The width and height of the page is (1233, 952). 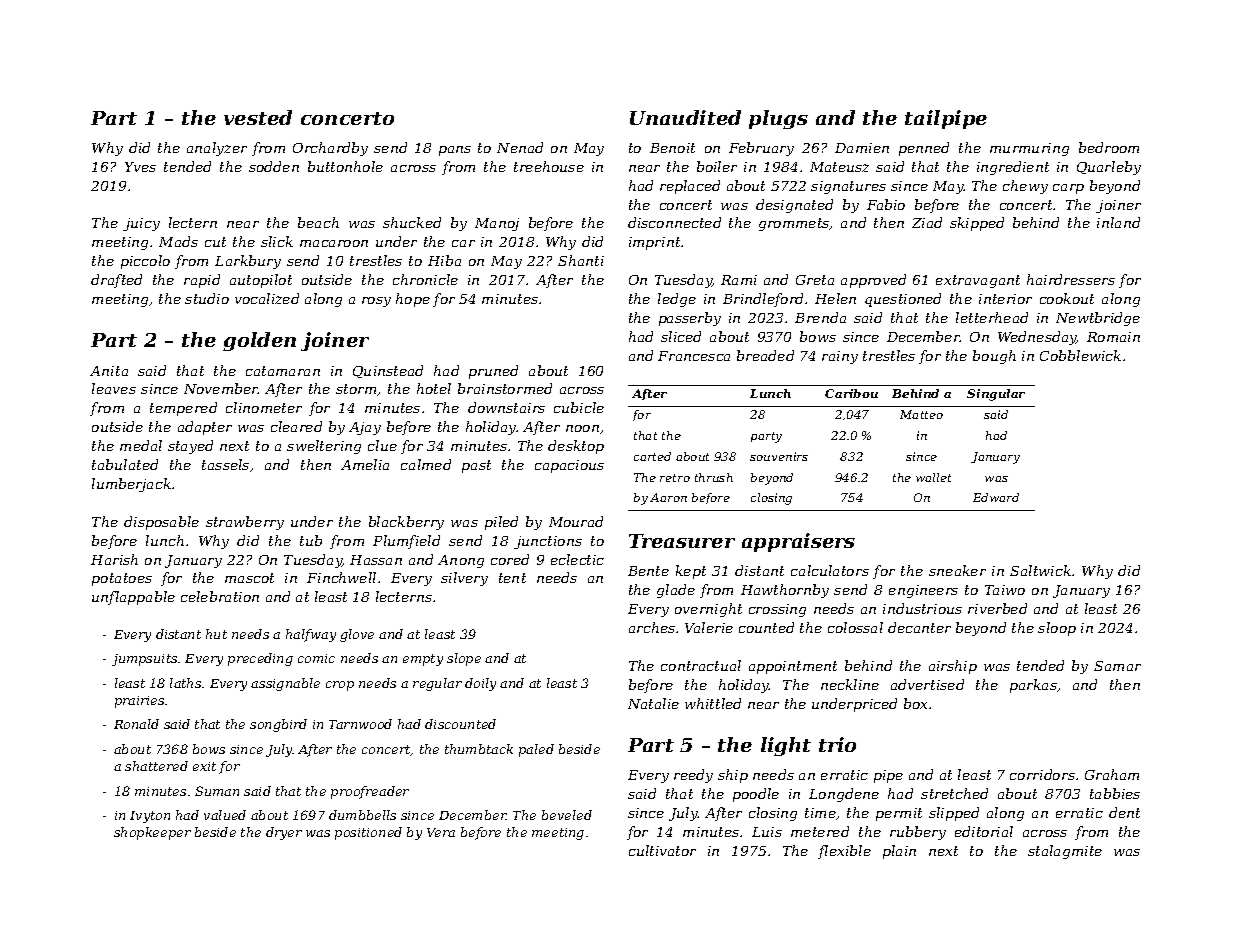 What do you see at coordinates (778, 119) in the page?
I see `plugs` at bounding box center [778, 119].
